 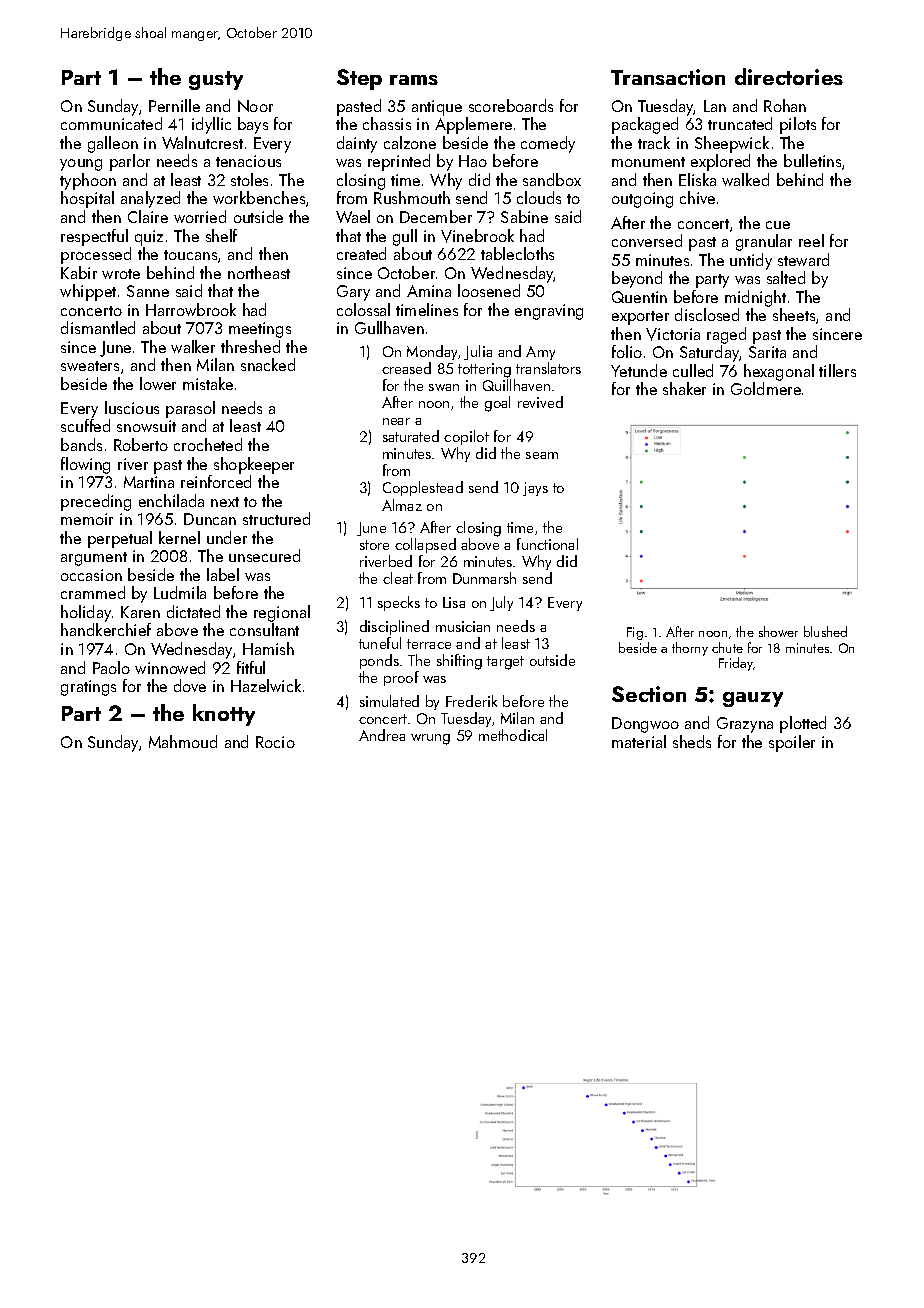 What do you see at coordinates (275, 742) in the screenshot?
I see `Rocio` at bounding box center [275, 742].
